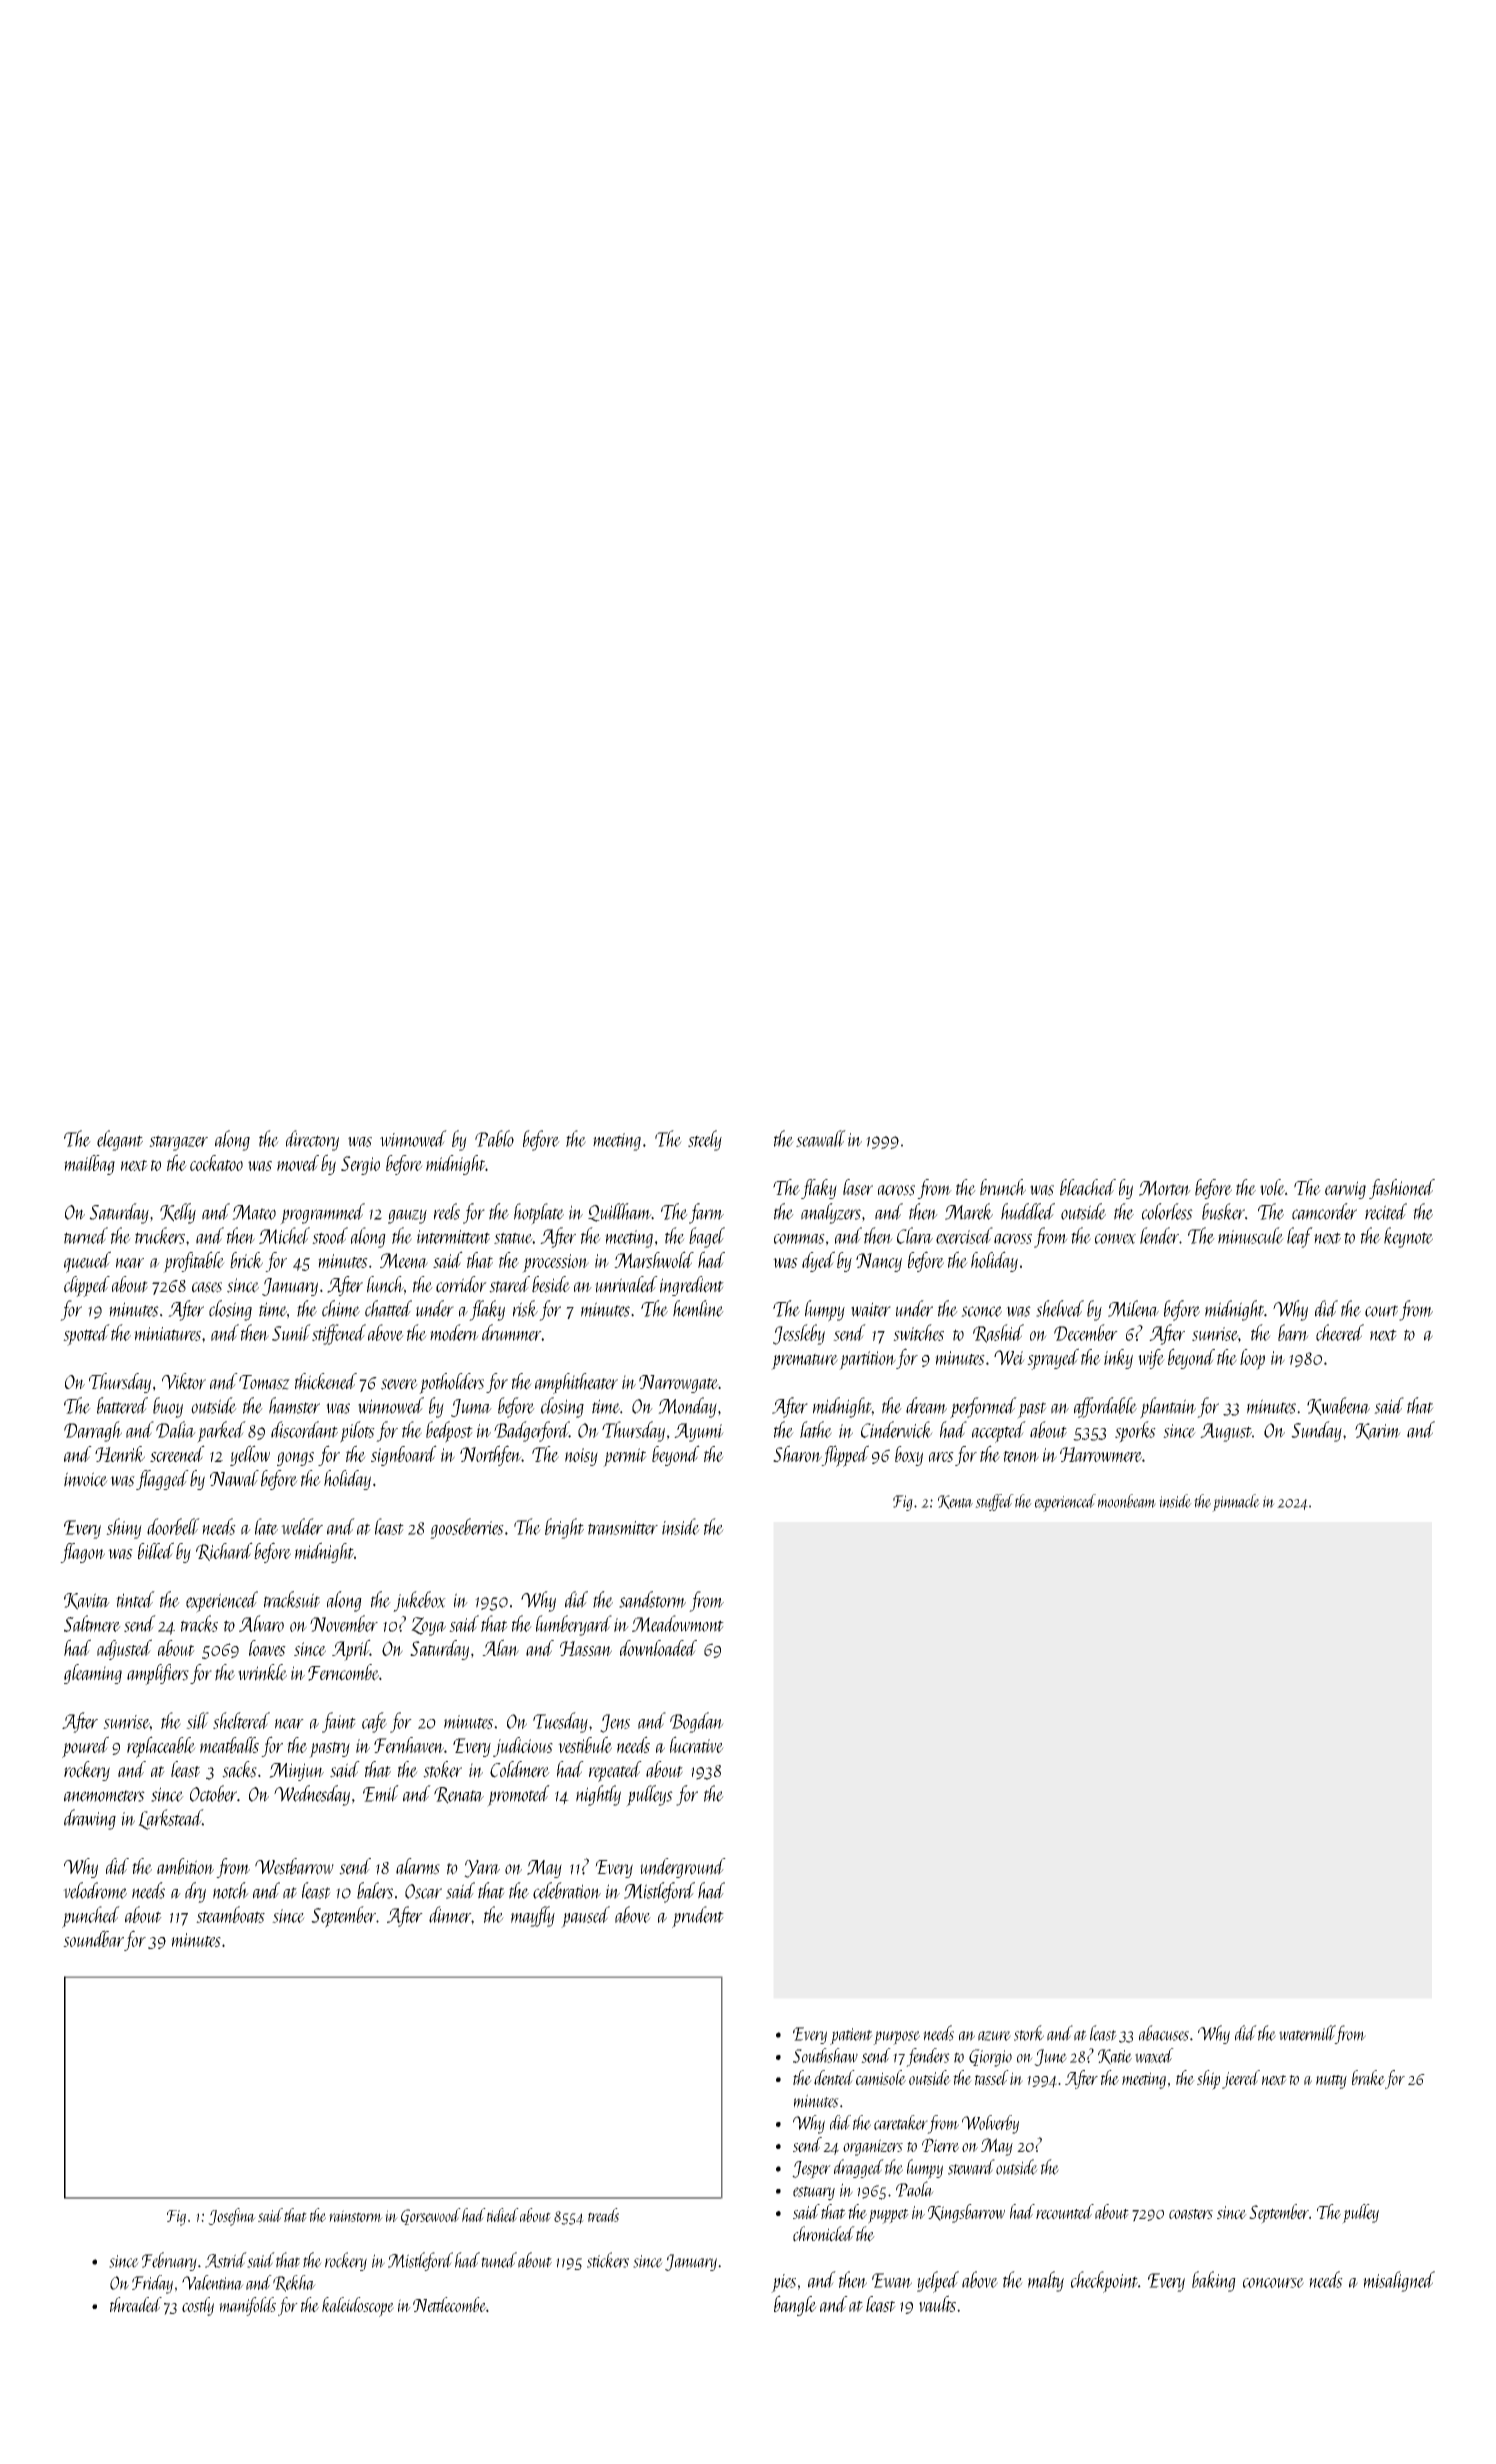 Image resolution: width=1496 pixels, height=2464 pixels. Describe the element at coordinates (531, 1431) in the page. I see `Badgerford` at that location.
